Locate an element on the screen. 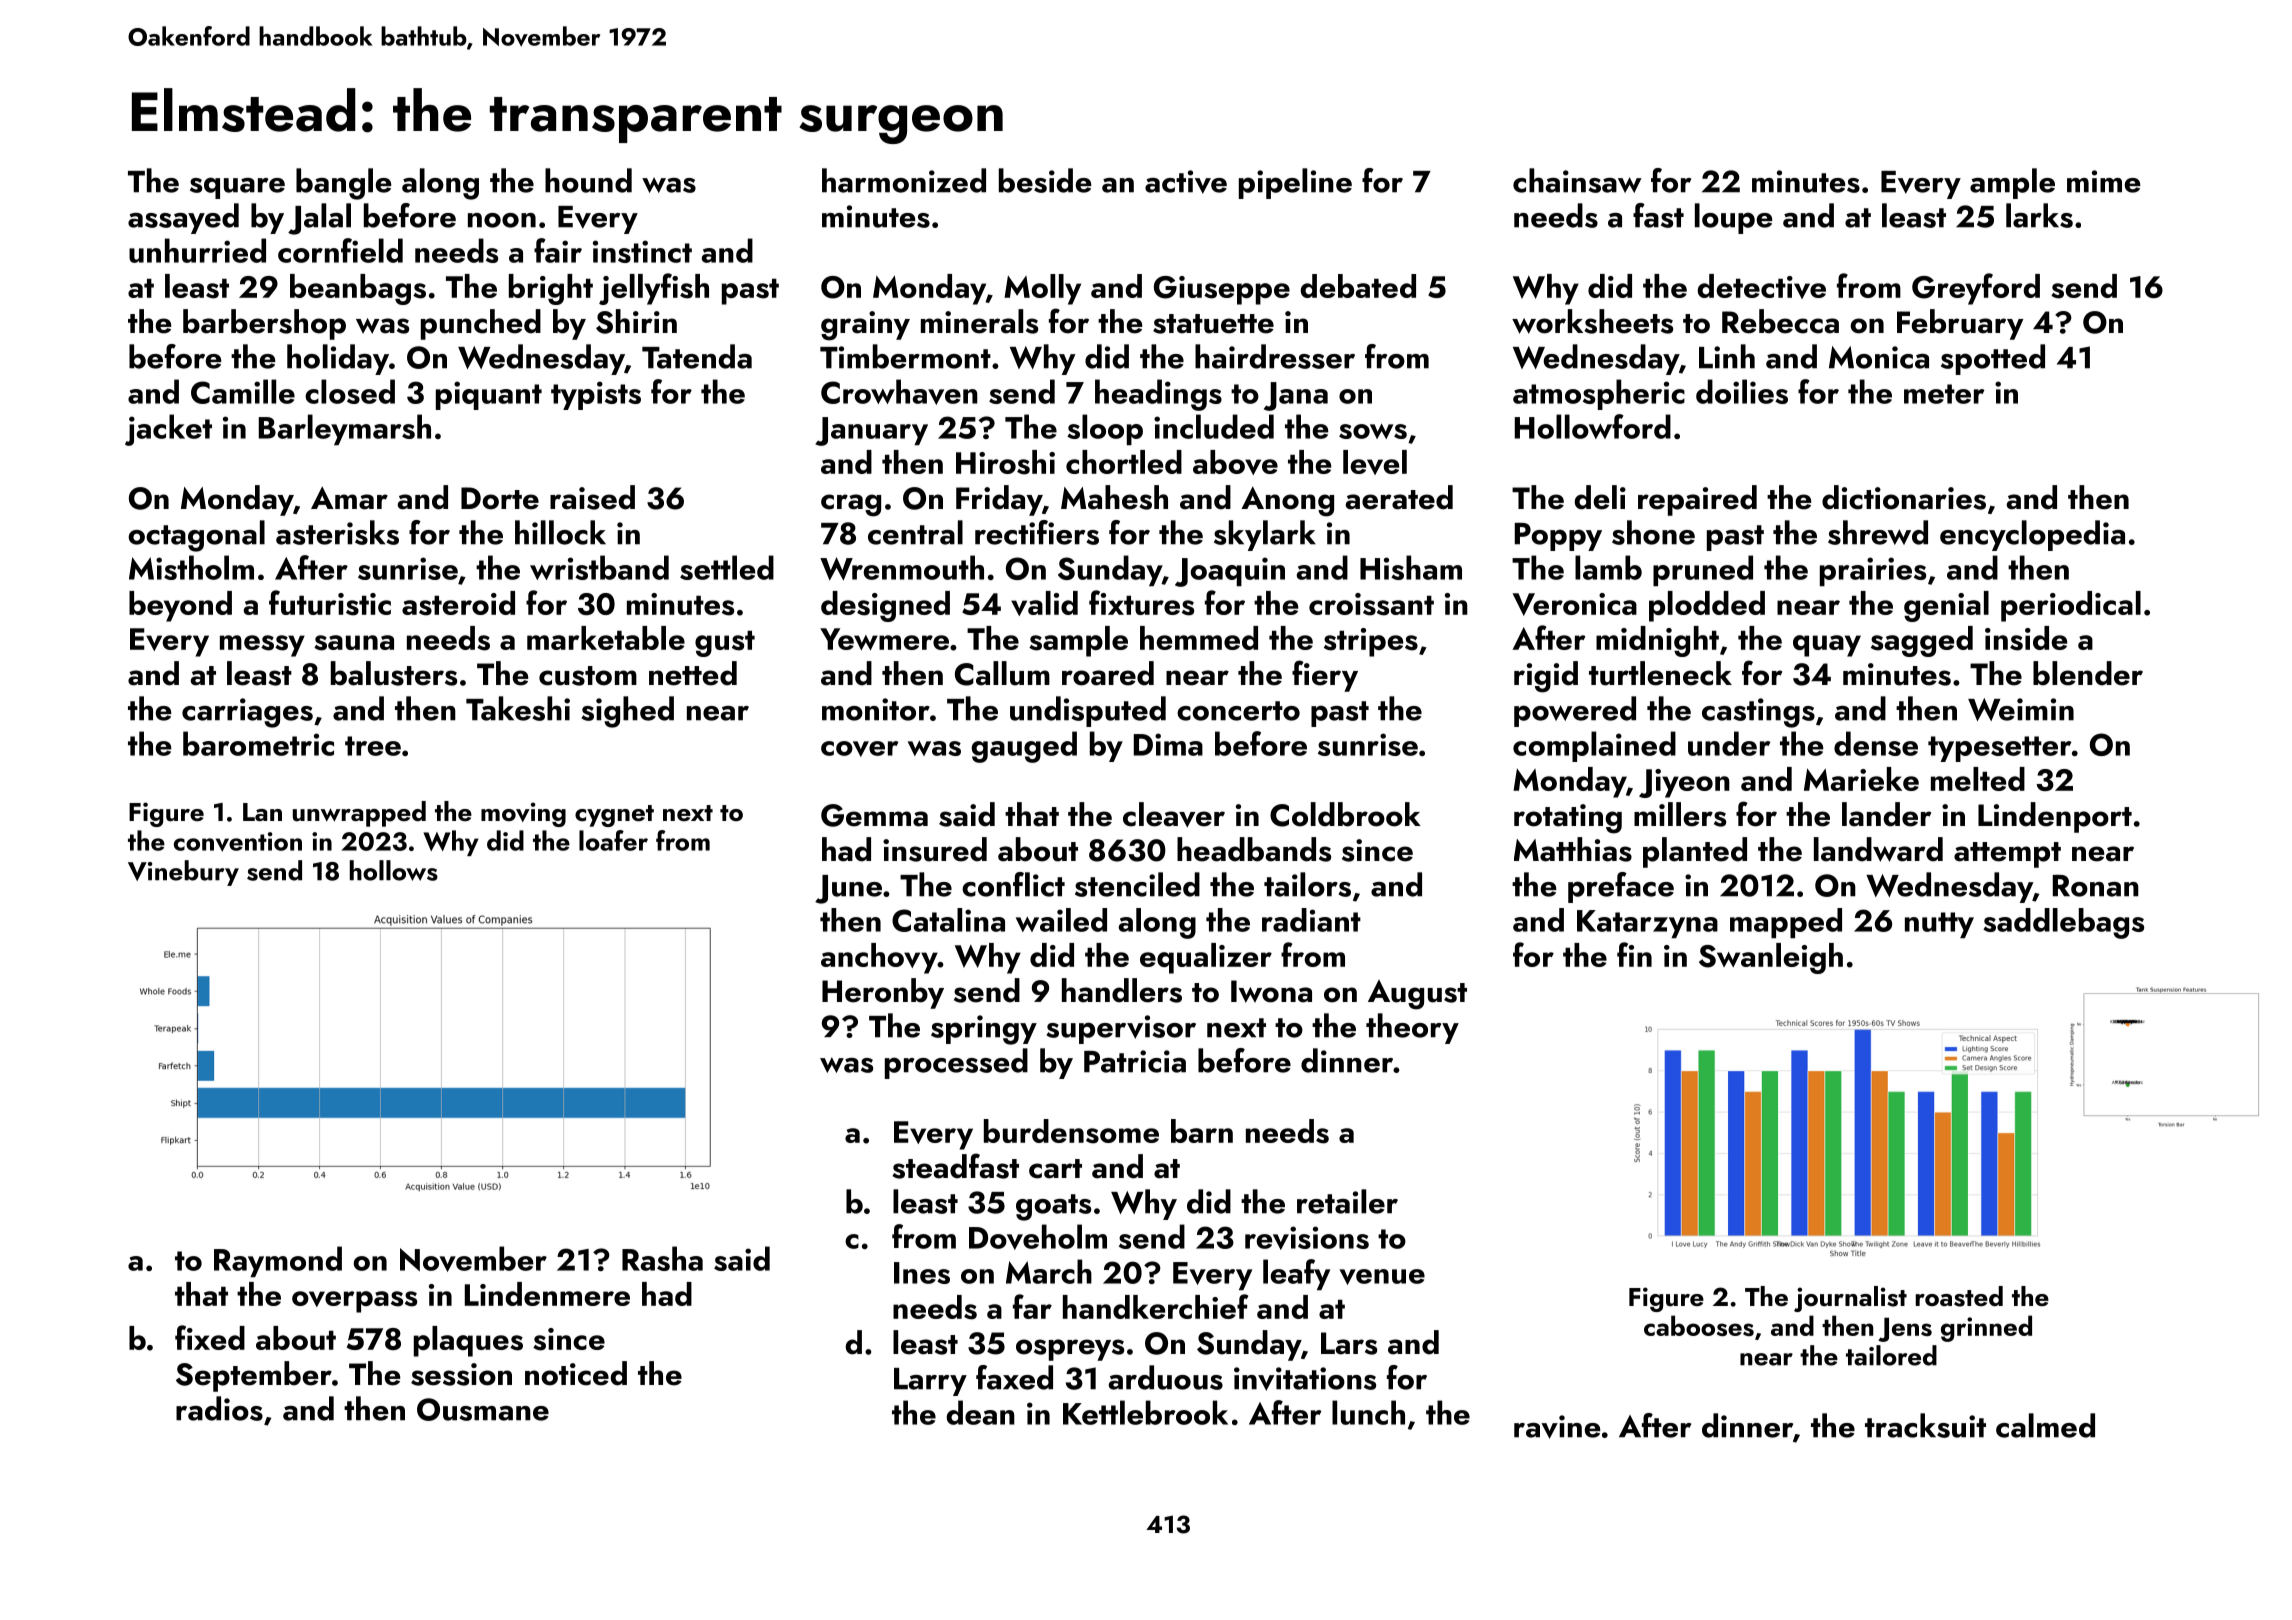 The height and width of the screenshot is (1620, 2292). roasted is located at coordinates (1959, 1296).
